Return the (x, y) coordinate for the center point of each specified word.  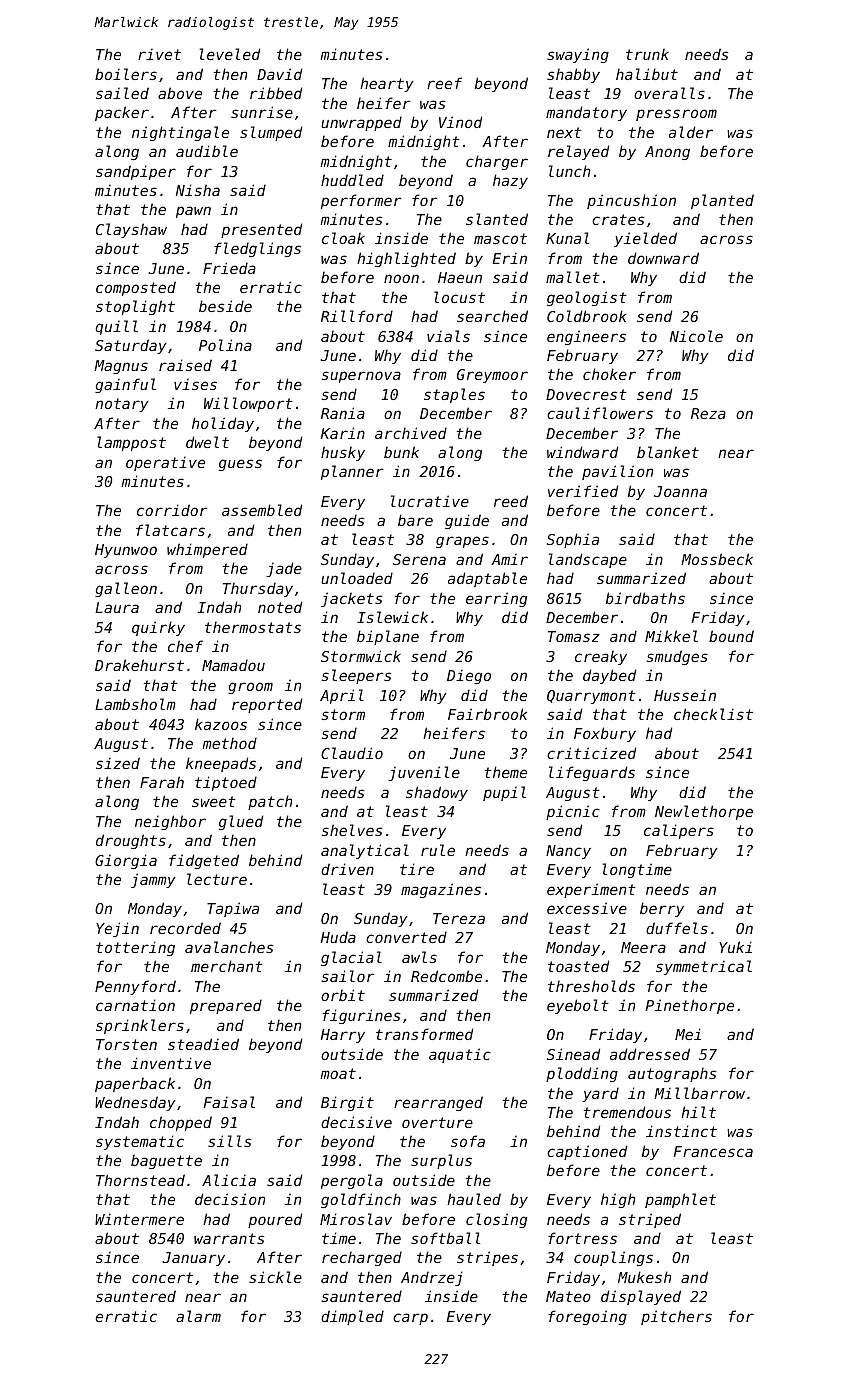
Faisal (229, 1102)
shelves (351, 830)
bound (731, 636)
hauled (474, 1199)
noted (280, 607)
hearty (387, 84)
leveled (229, 54)
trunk (647, 54)
